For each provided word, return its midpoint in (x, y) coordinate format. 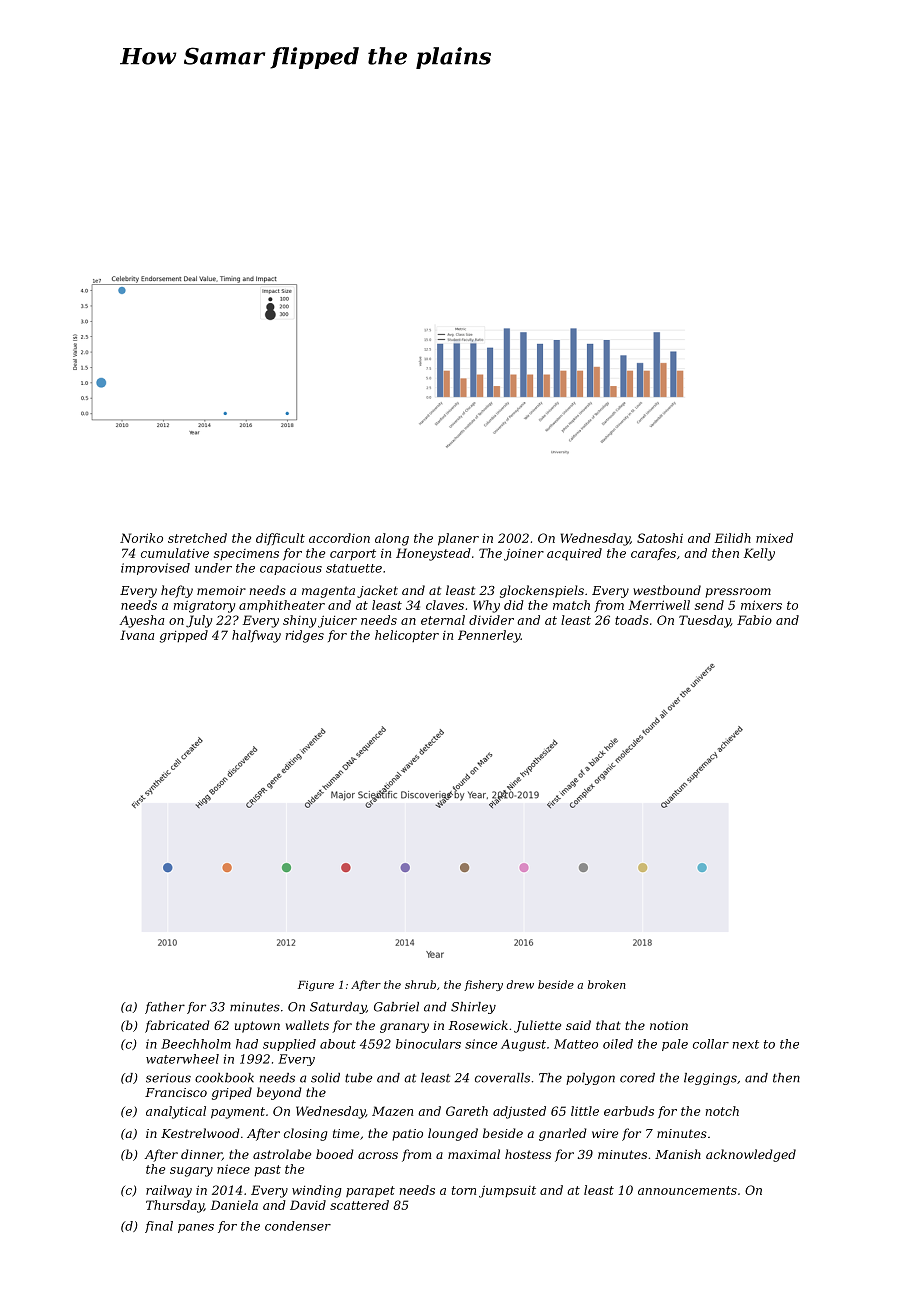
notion (669, 1025)
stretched (197, 538)
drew (520, 984)
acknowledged (751, 1155)
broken (607, 984)
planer (458, 539)
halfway (256, 636)
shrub (420, 984)
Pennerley (489, 636)
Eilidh (733, 538)
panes (196, 1228)
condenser (298, 1226)
